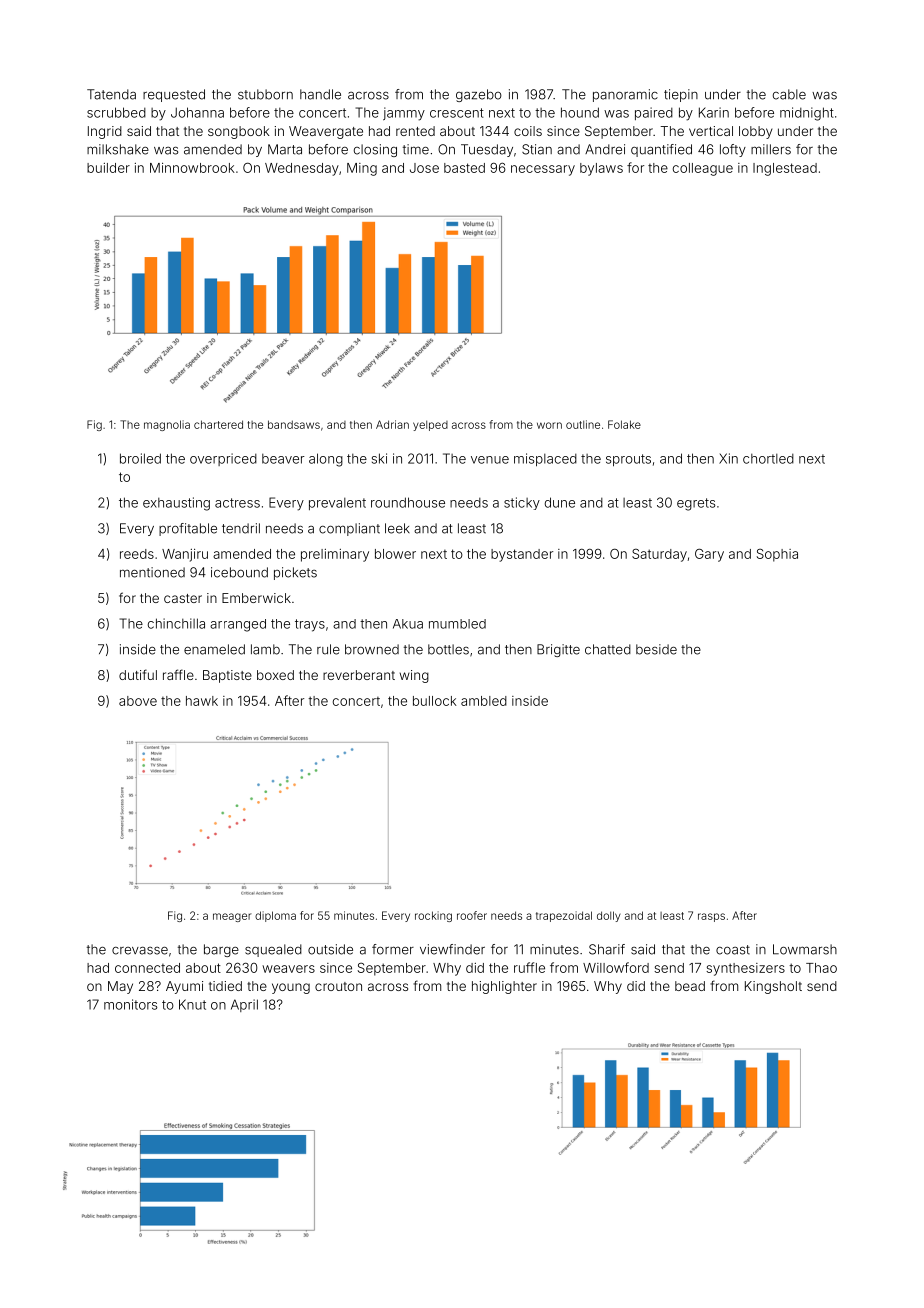 This screenshot has width=924, height=1308. I want to click on ruffle, so click(529, 967).
